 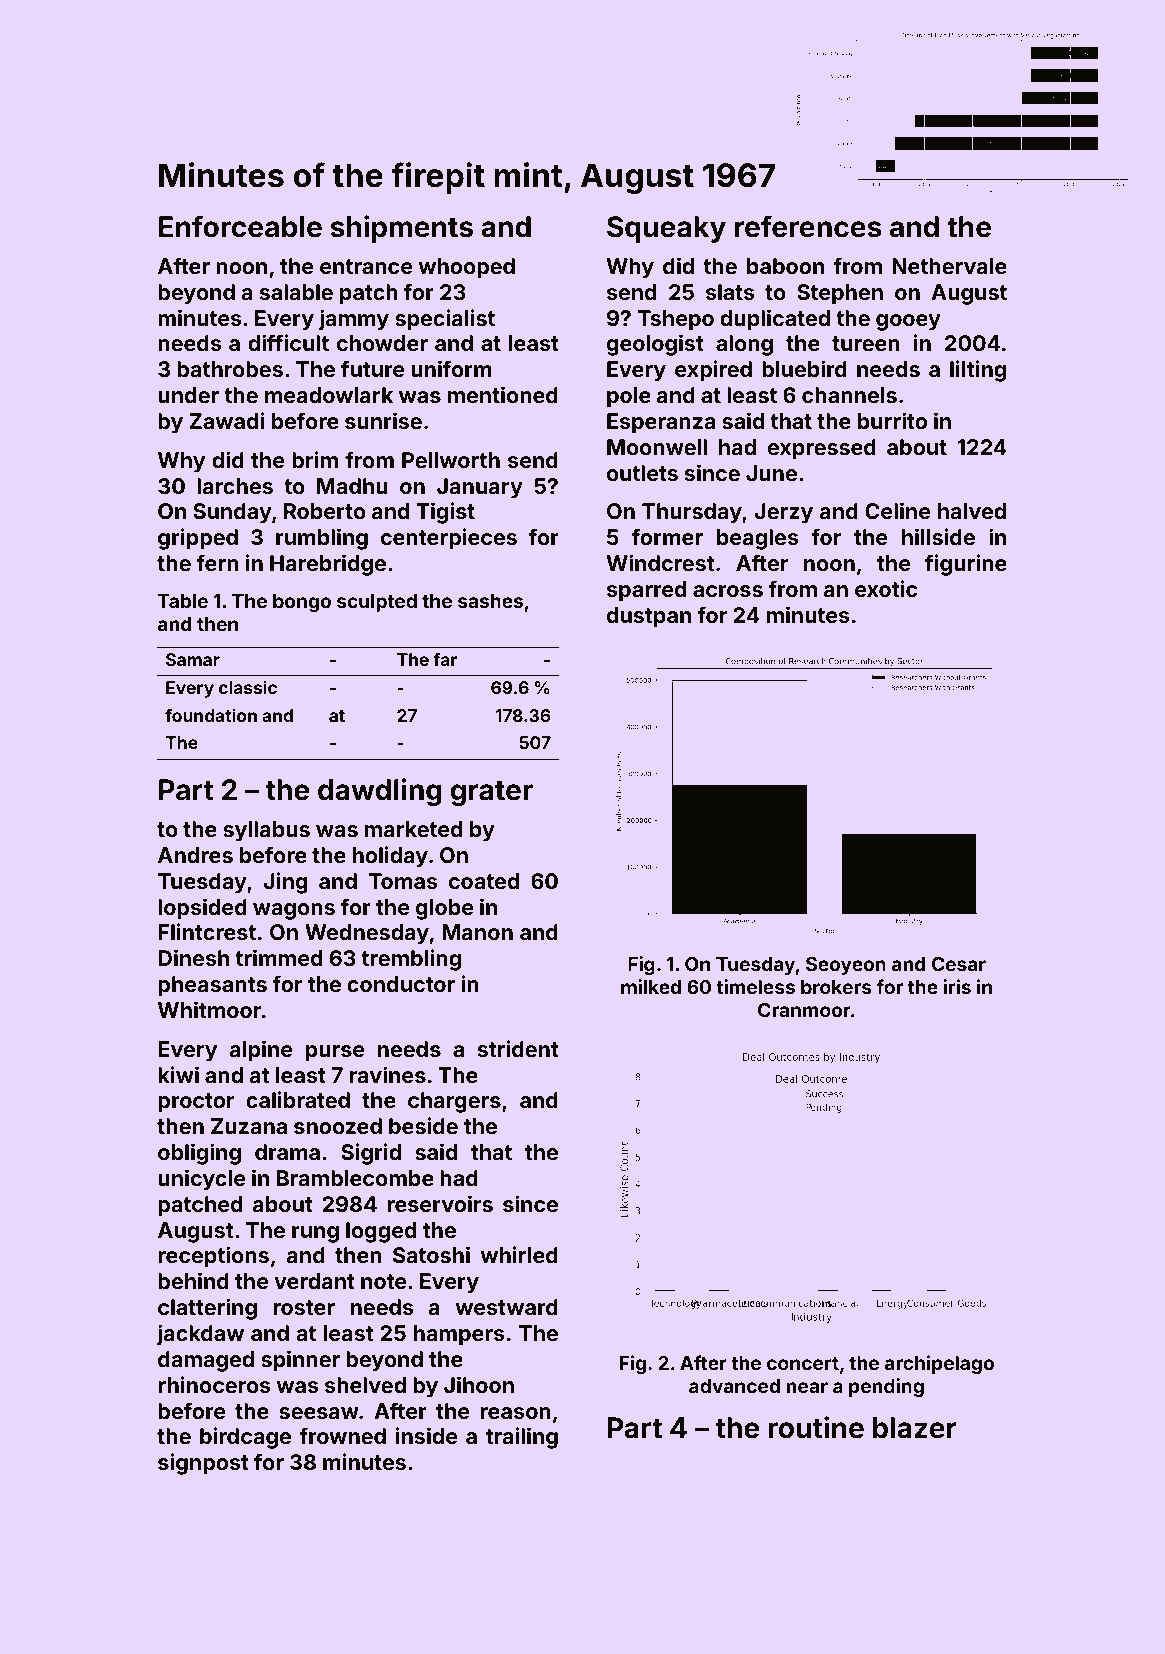 I want to click on Andres, so click(x=195, y=855).
